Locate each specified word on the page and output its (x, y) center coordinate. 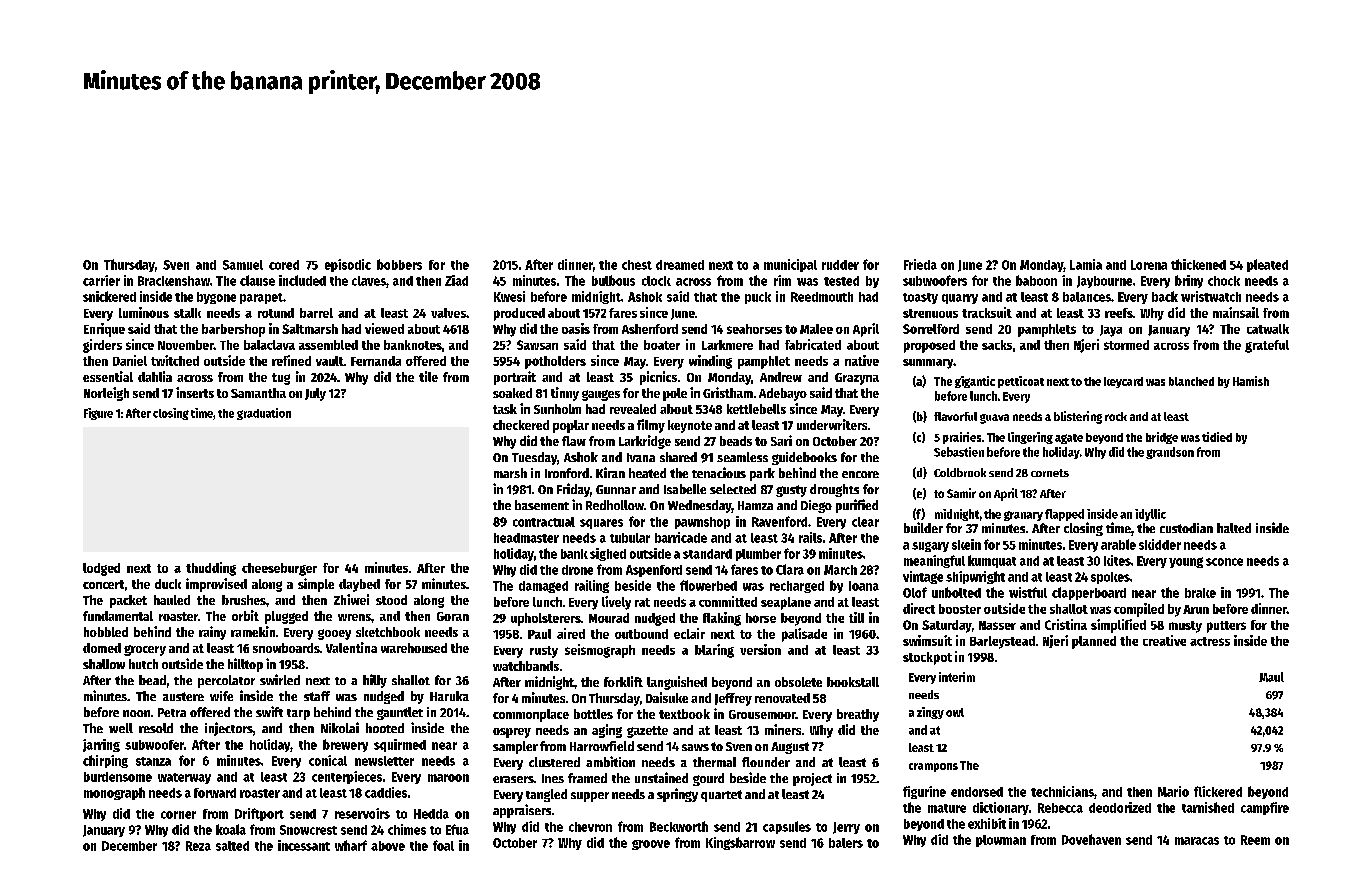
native (862, 360)
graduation (264, 414)
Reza (198, 846)
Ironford (567, 473)
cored (284, 265)
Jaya (1111, 331)
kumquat (992, 561)
